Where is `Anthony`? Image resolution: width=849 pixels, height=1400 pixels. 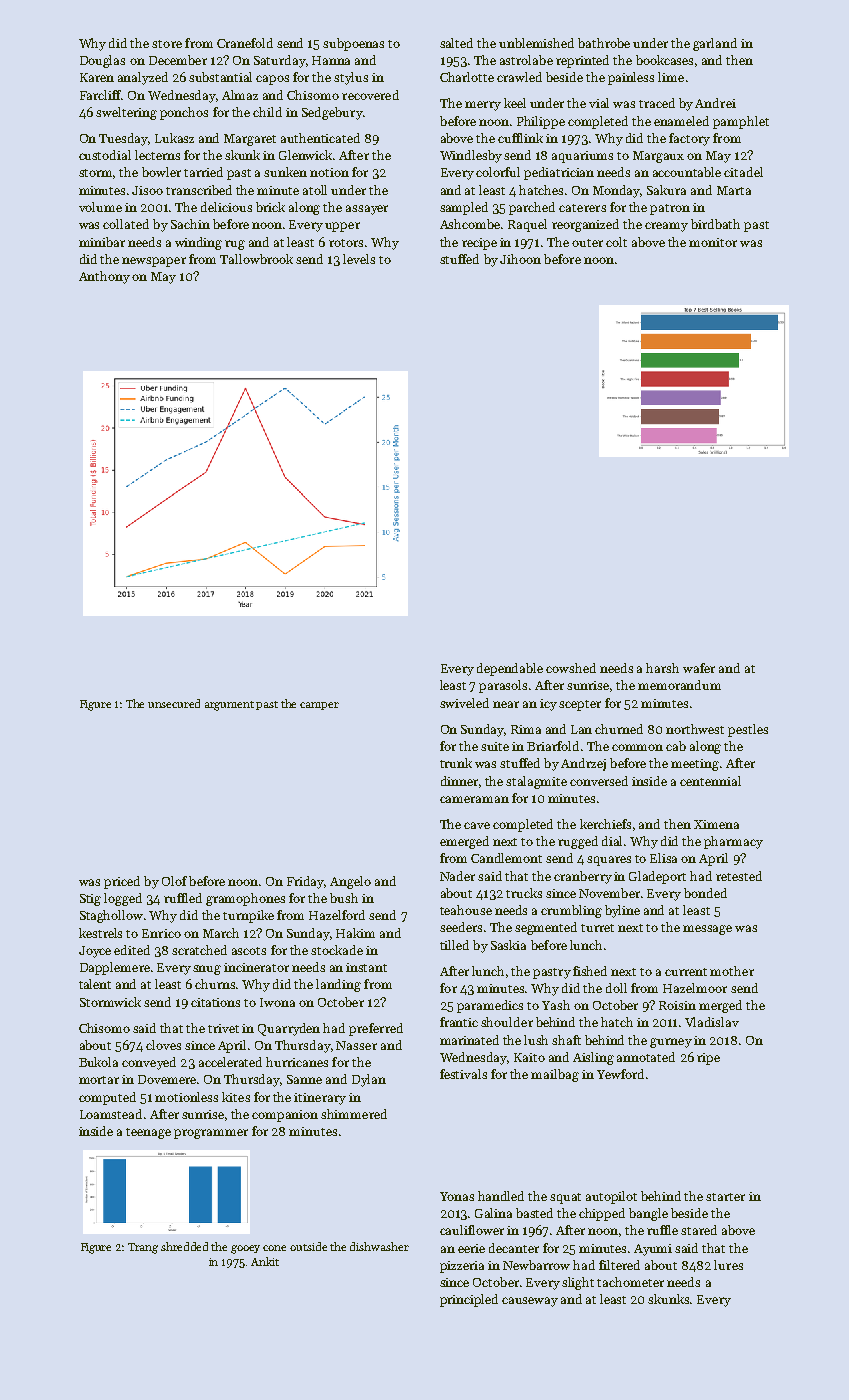 Anthony is located at coordinates (104, 277).
